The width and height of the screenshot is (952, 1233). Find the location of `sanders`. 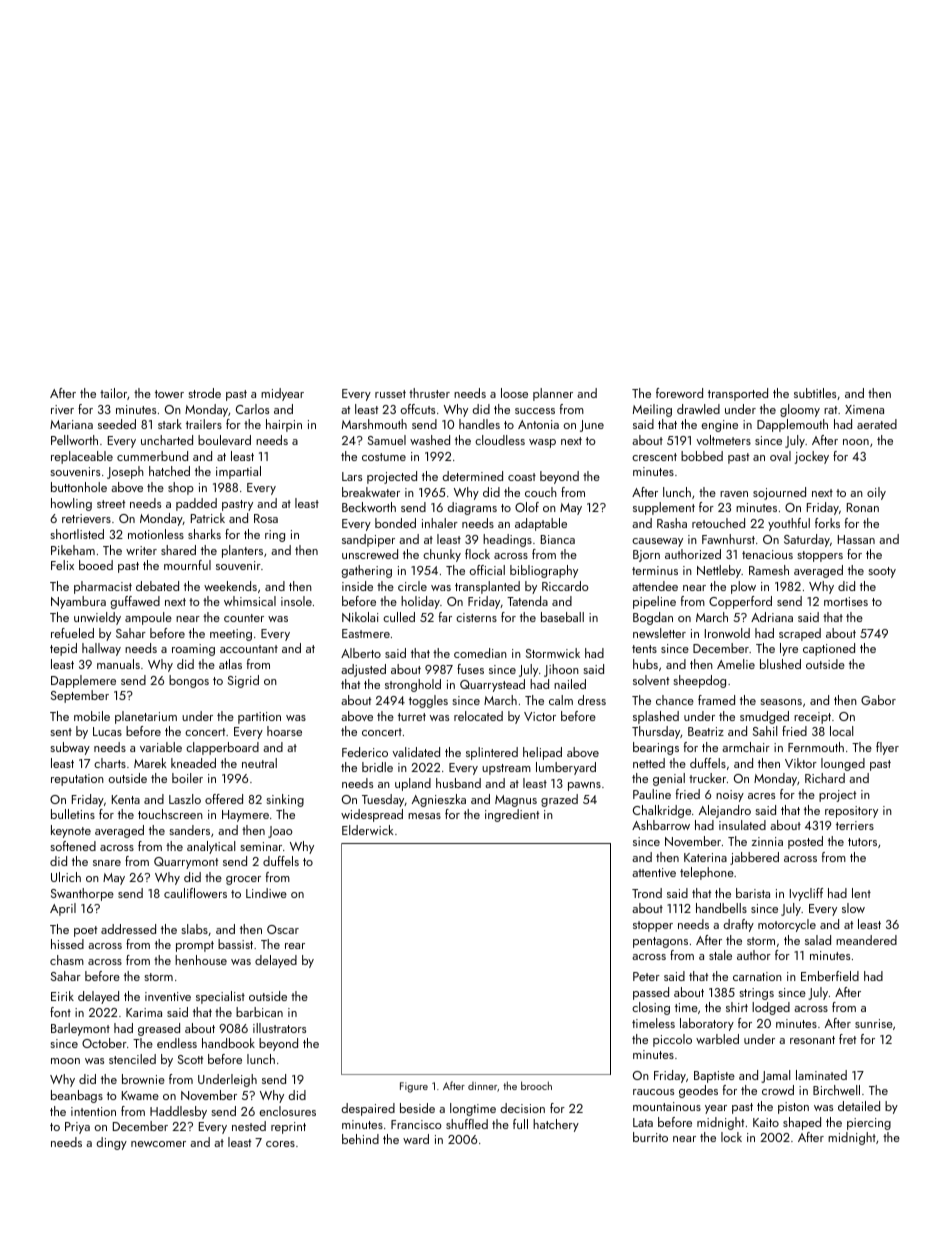

sanders is located at coordinates (189, 830).
